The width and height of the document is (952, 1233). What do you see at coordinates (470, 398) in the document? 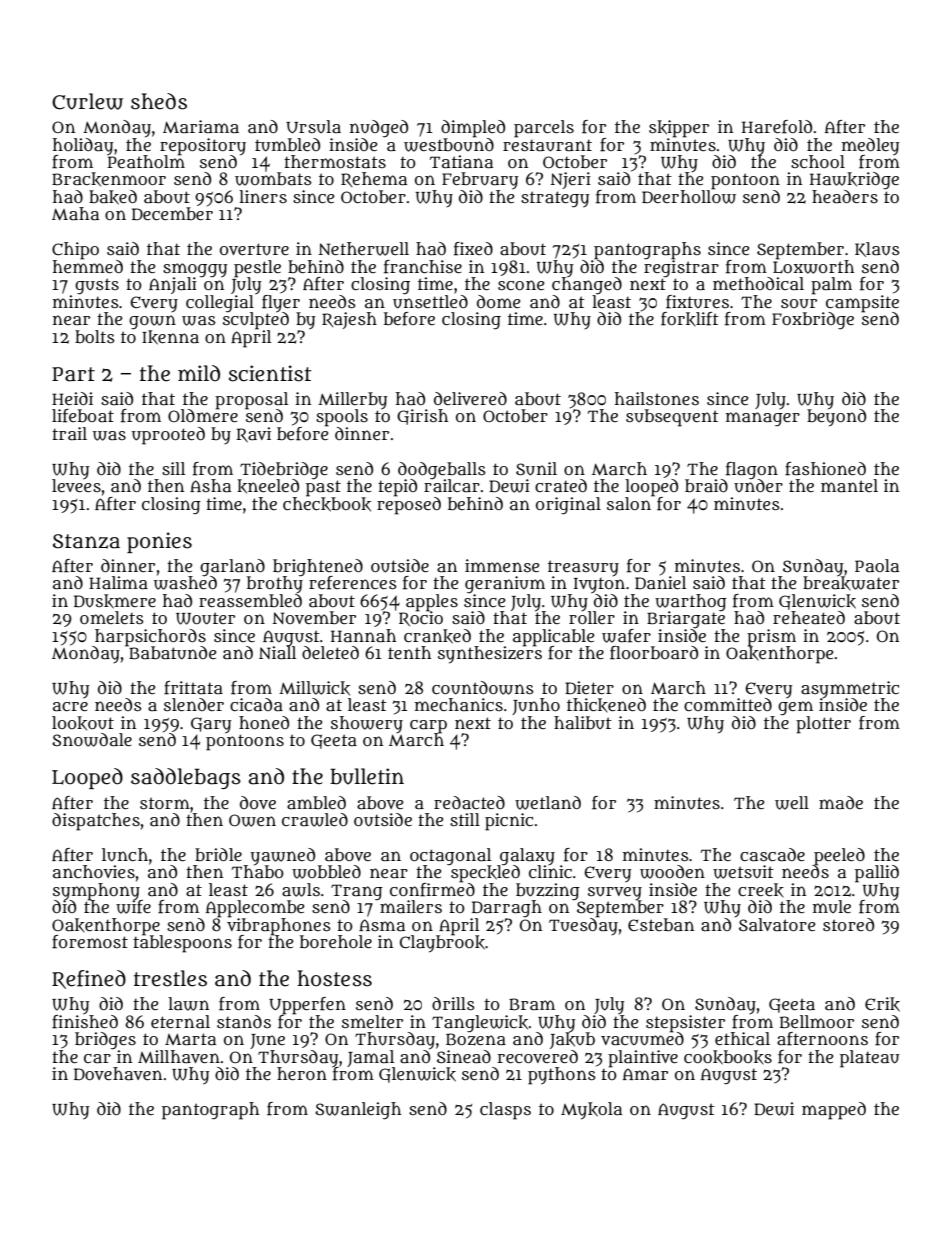
I see `delivered` at bounding box center [470, 398].
